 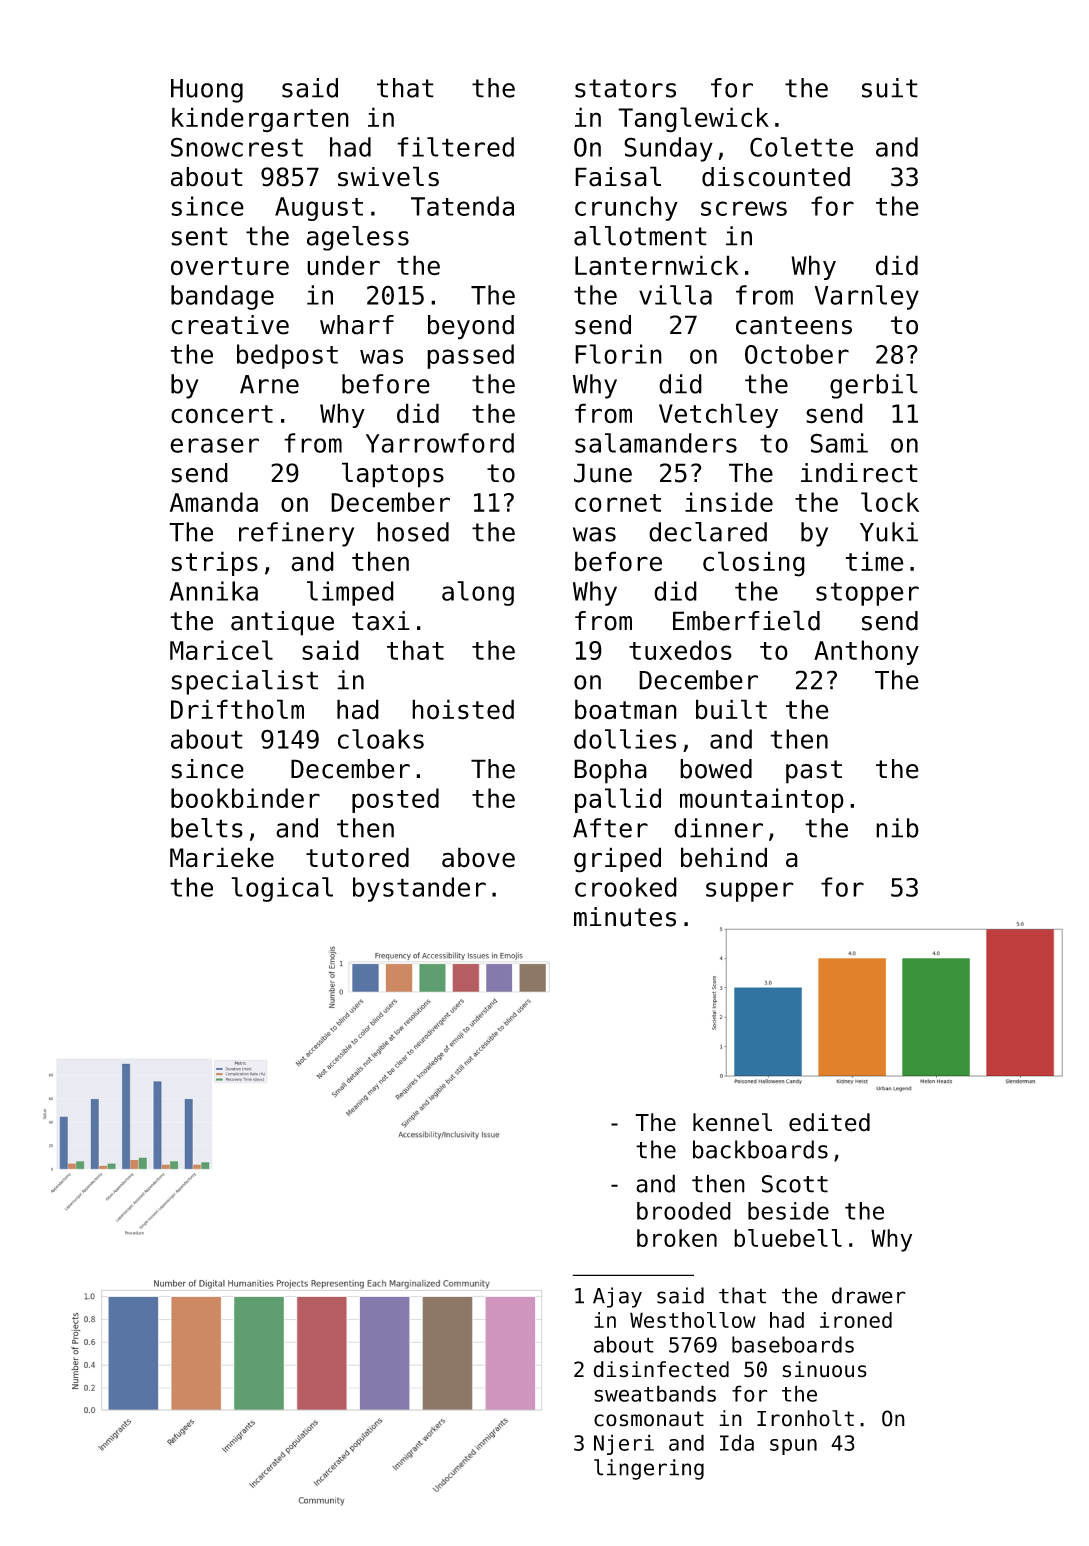 What do you see at coordinates (617, 1297) in the screenshot?
I see `Ajay` at bounding box center [617, 1297].
